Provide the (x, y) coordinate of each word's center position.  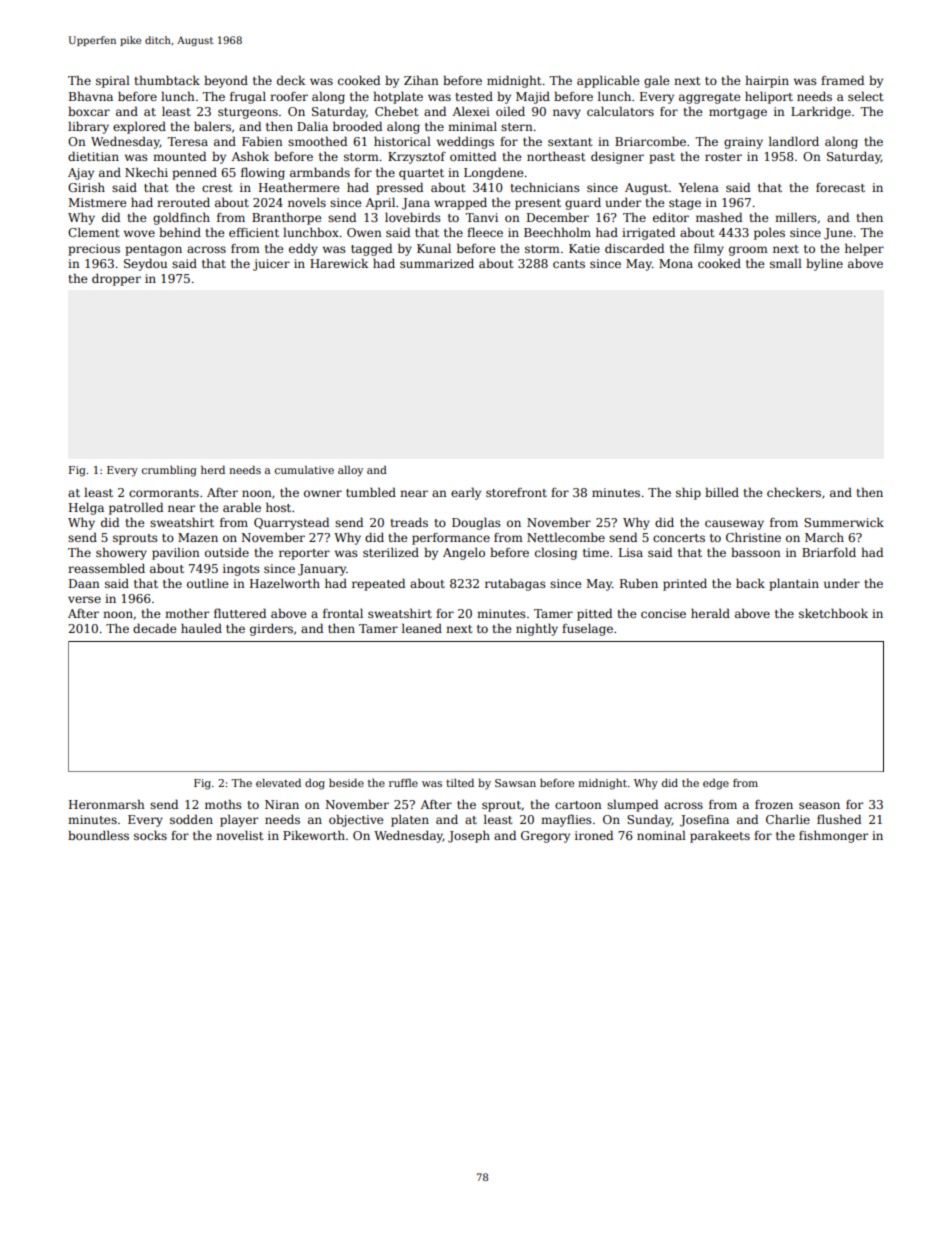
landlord (794, 141)
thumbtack (167, 80)
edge (716, 784)
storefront (516, 492)
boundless (98, 835)
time (596, 552)
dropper (116, 280)
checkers (794, 492)
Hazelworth (285, 583)
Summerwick (844, 522)
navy (567, 114)
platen (410, 820)
